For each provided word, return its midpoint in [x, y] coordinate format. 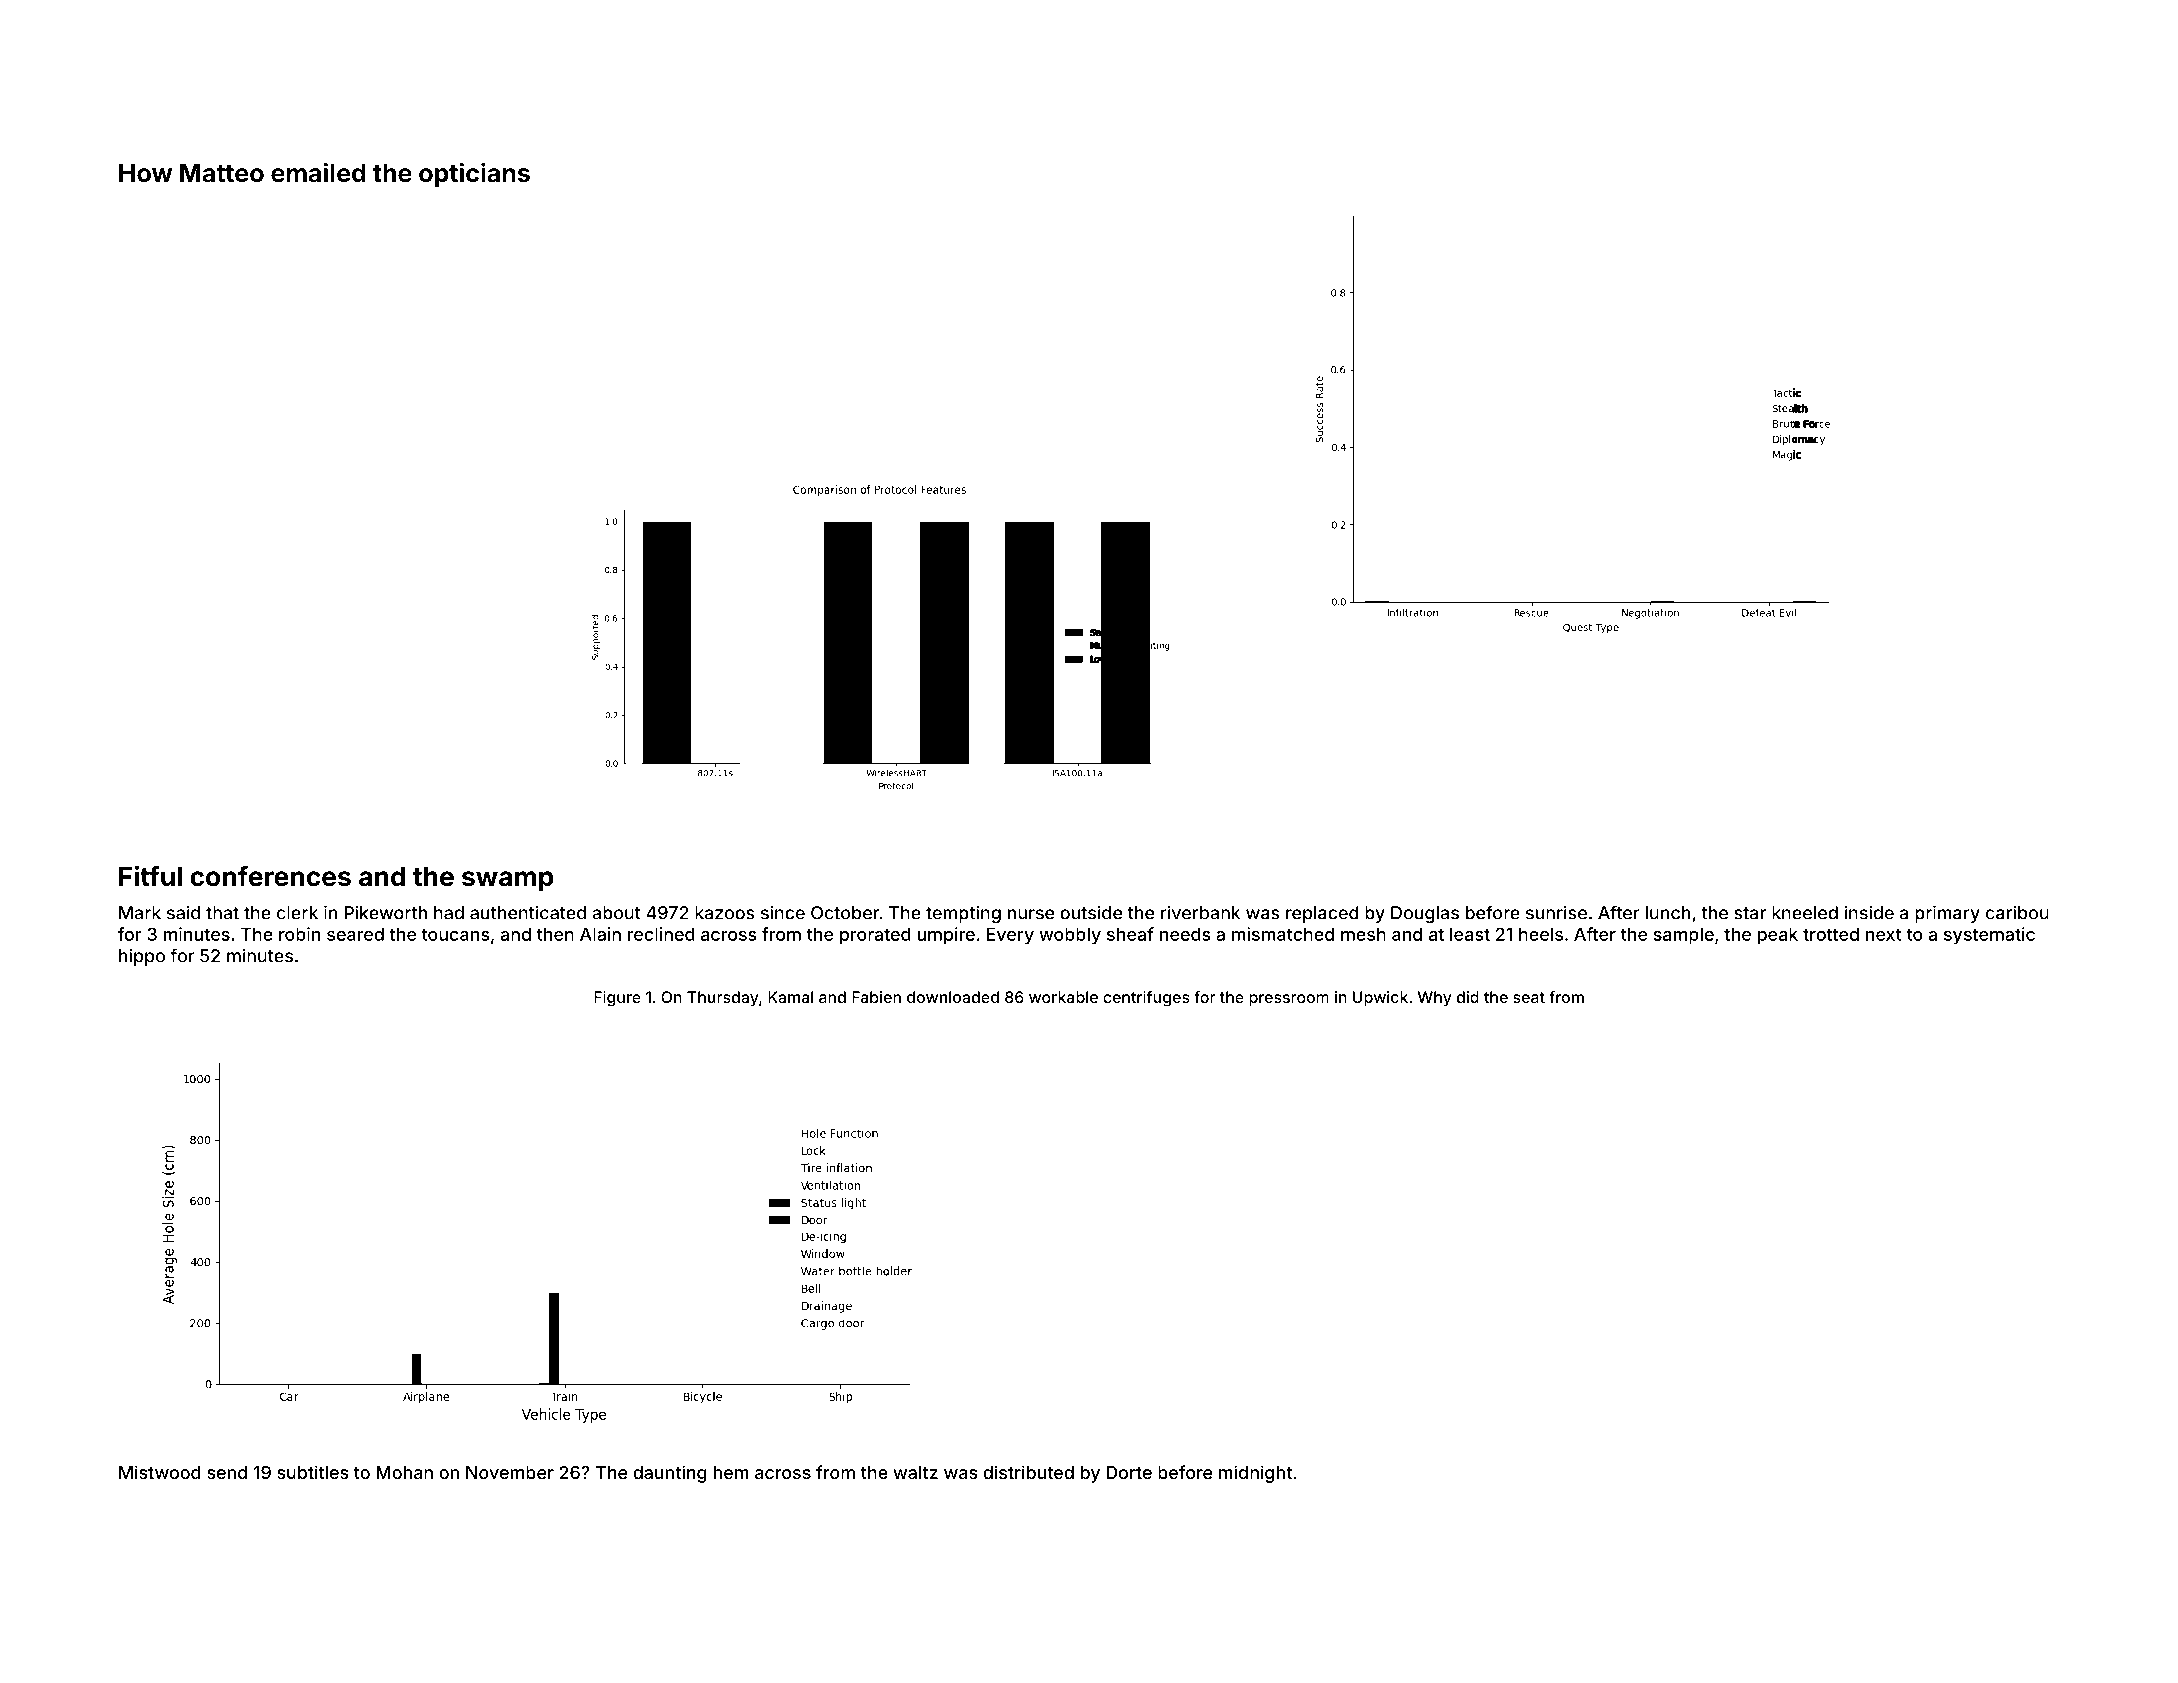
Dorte [1129, 1472]
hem [731, 1472]
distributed [1028, 1472]
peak [1778, 936]
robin [299, 934]
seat [1529, 997]
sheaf [1130, 934]
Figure [617, 999]
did [1468, 997]
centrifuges [1146, 999]
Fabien [876, 997]
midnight [1255, 1474]
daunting [670, 1474]
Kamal [790, 997]
